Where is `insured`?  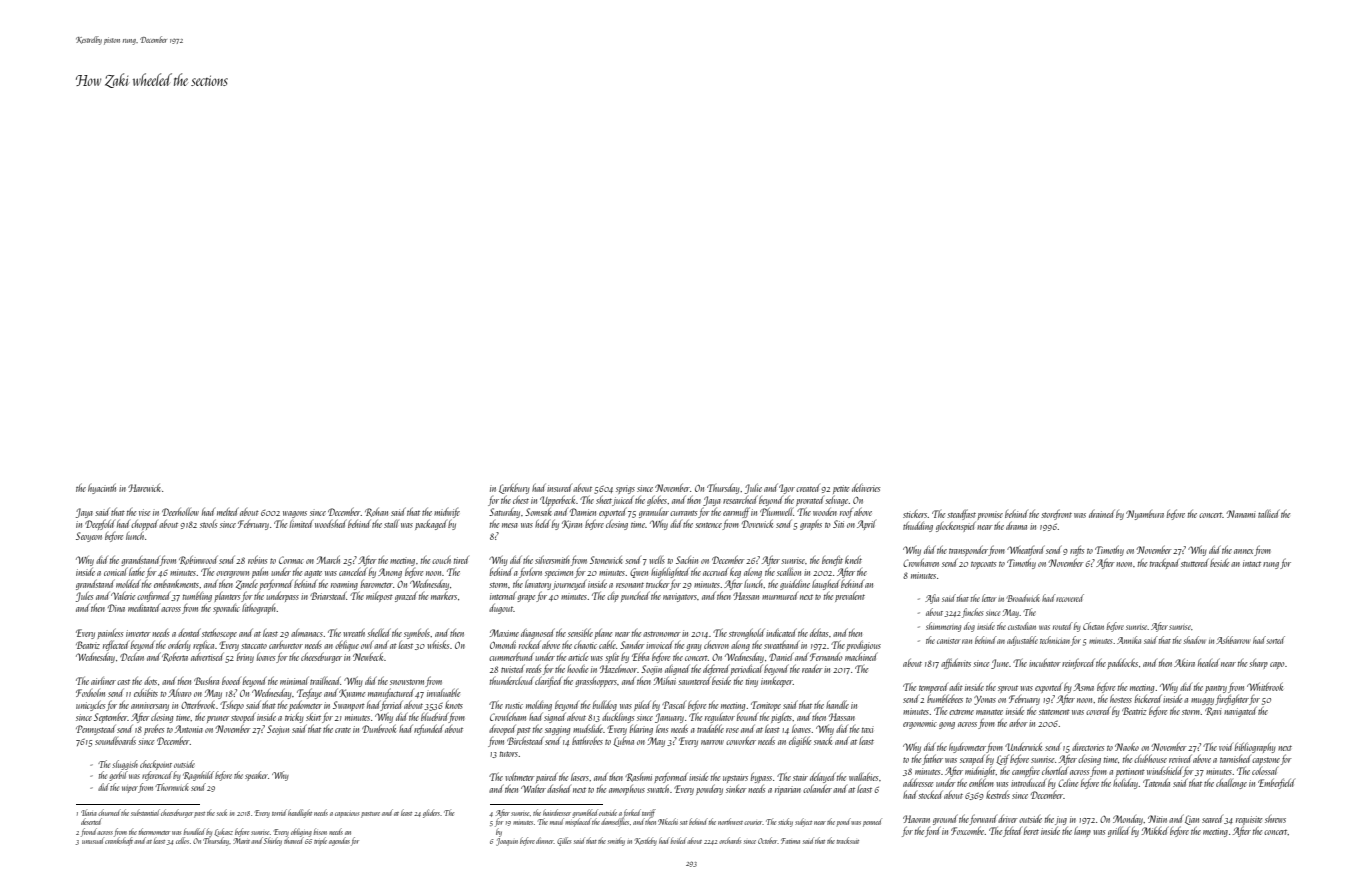
insured is located at coordinates (560, 488).
